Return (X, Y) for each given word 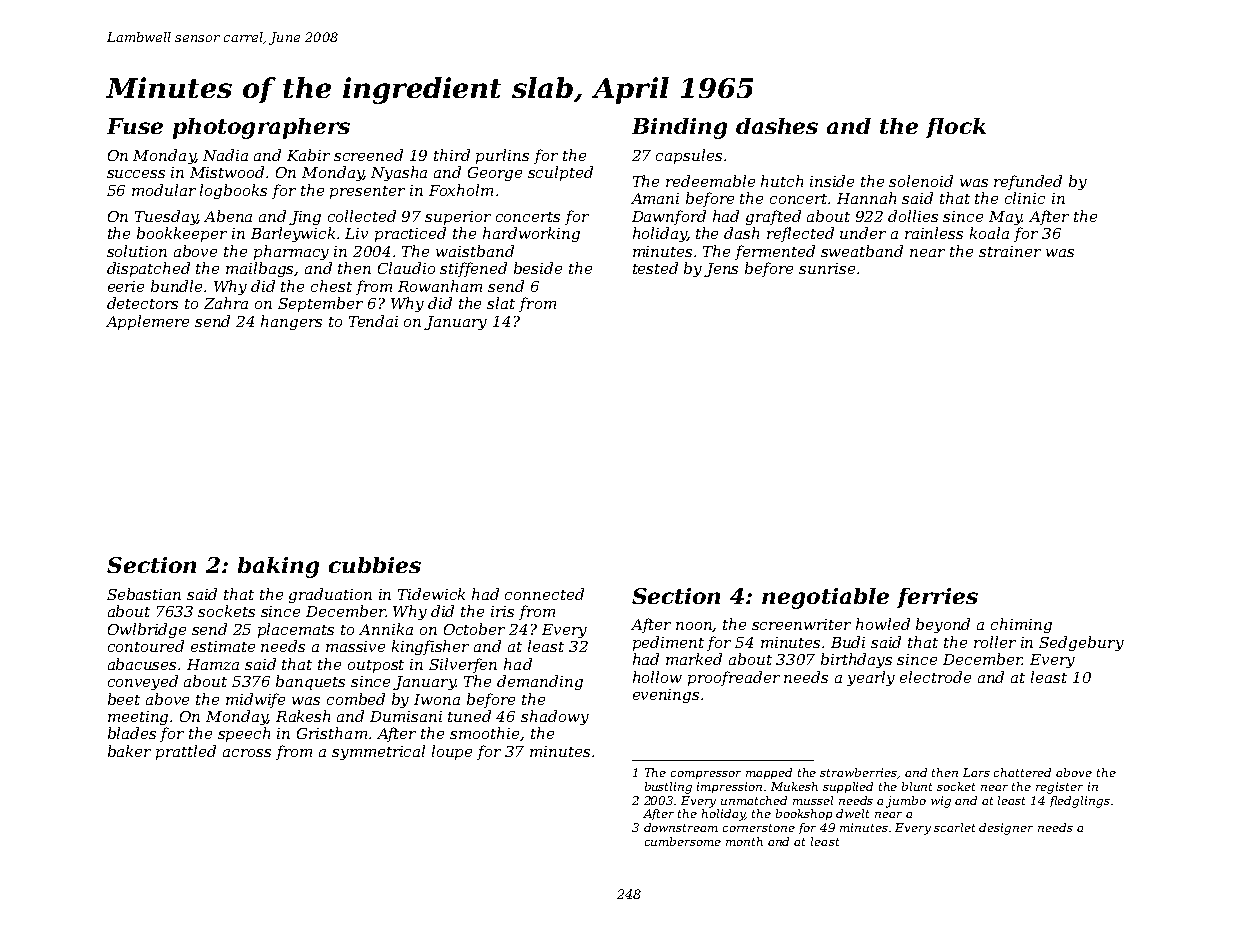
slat (501, 303)
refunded (1028, 182)
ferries (937, 598)
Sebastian (144, 594)
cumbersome (683, 841)
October (474, 629)
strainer (1010, 251)
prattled (186, 752)
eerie (126, 286)
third (452, 155)
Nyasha (399, 173)
